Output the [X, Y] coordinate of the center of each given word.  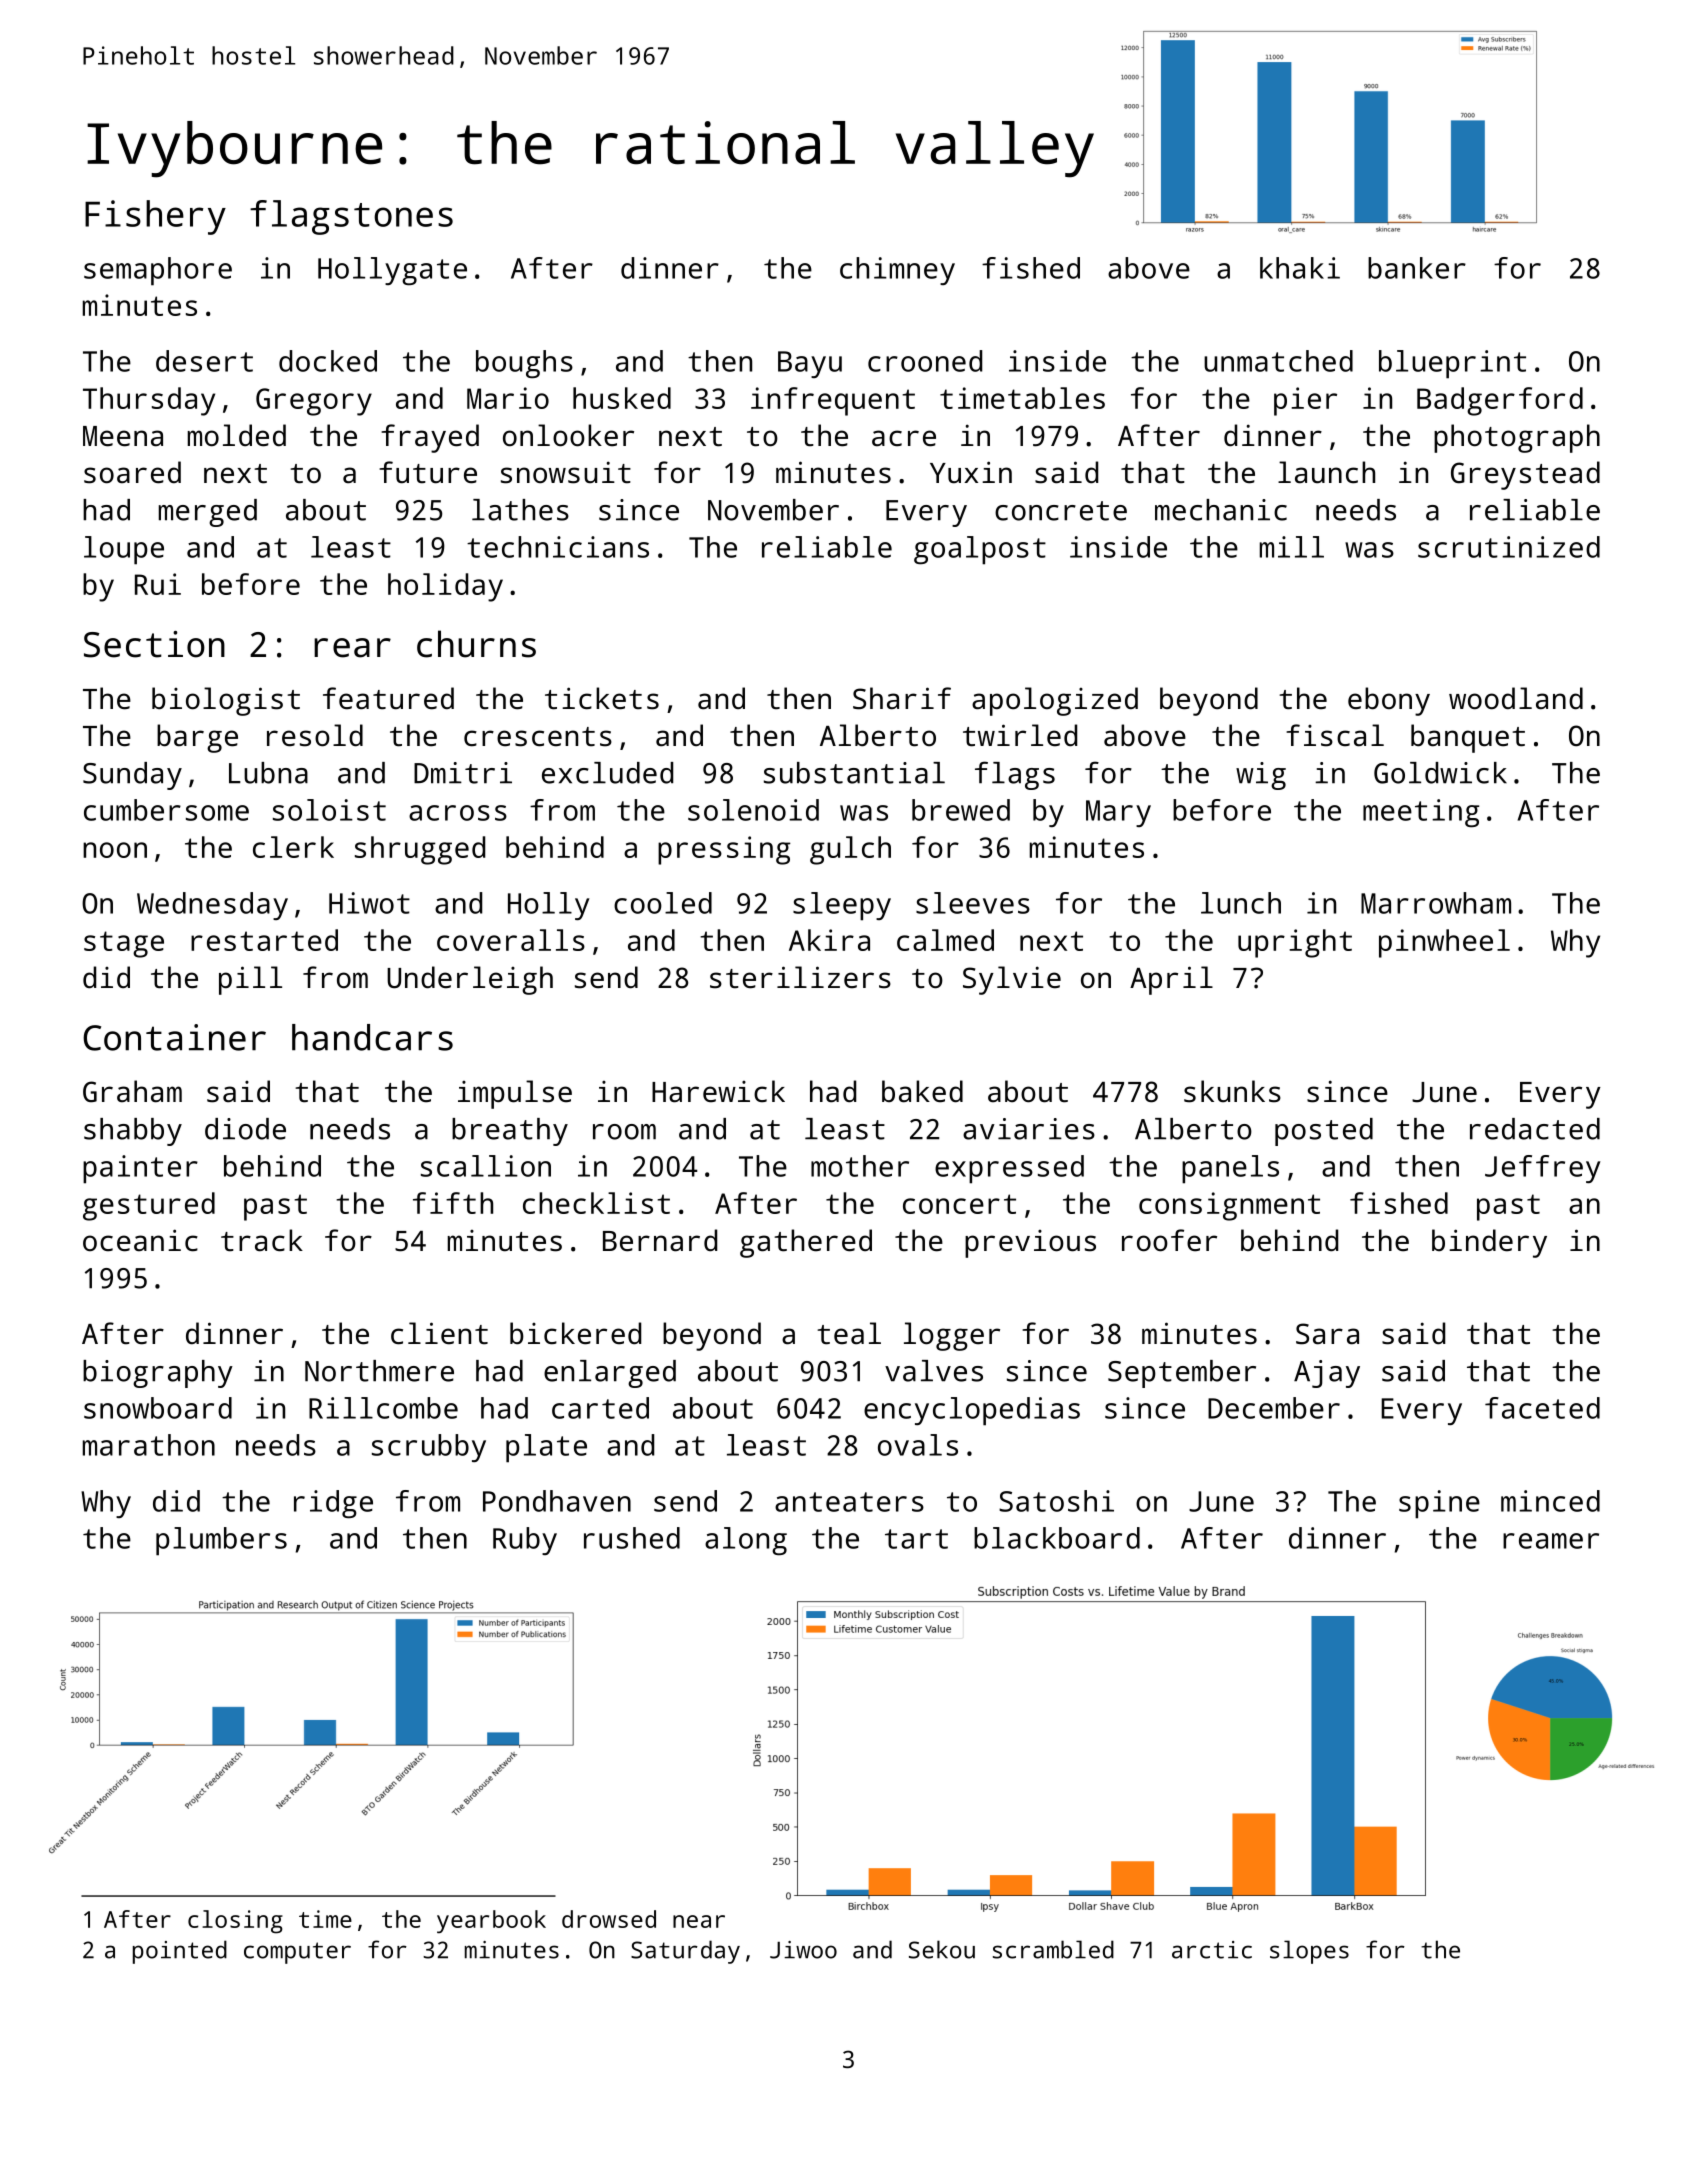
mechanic [1221, 510]
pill [250, 980]
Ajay [1327, 1374]
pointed [180, 1952]
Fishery [155, 217]
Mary [1118, 813]
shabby [133, 1132]
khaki [1300, 268]
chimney [897, 271]
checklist [596, 1203]
